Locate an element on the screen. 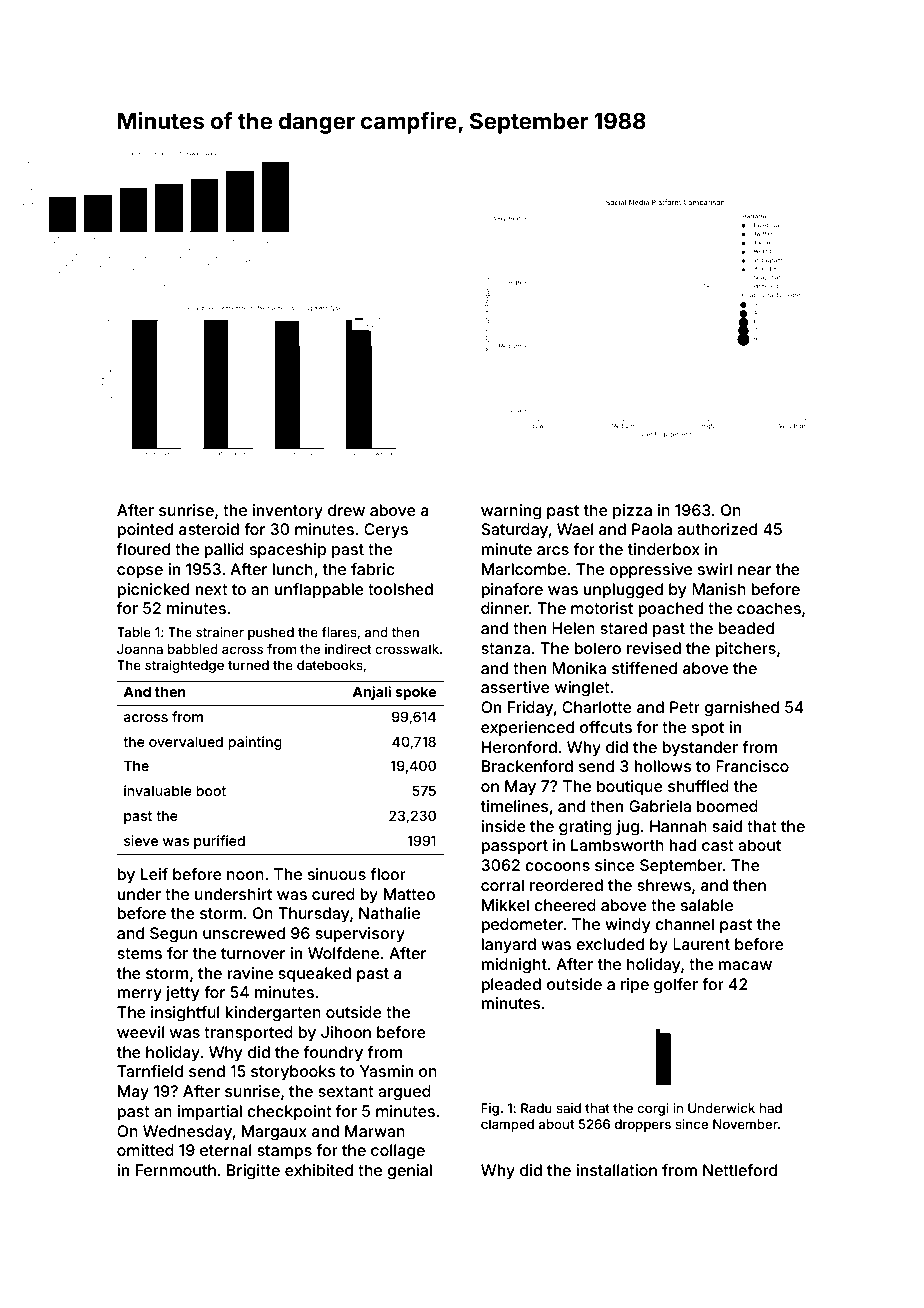 Image resolution: width=924 pixels, height=1308 pixels. impartial is located at coordinates (210, 1112).
